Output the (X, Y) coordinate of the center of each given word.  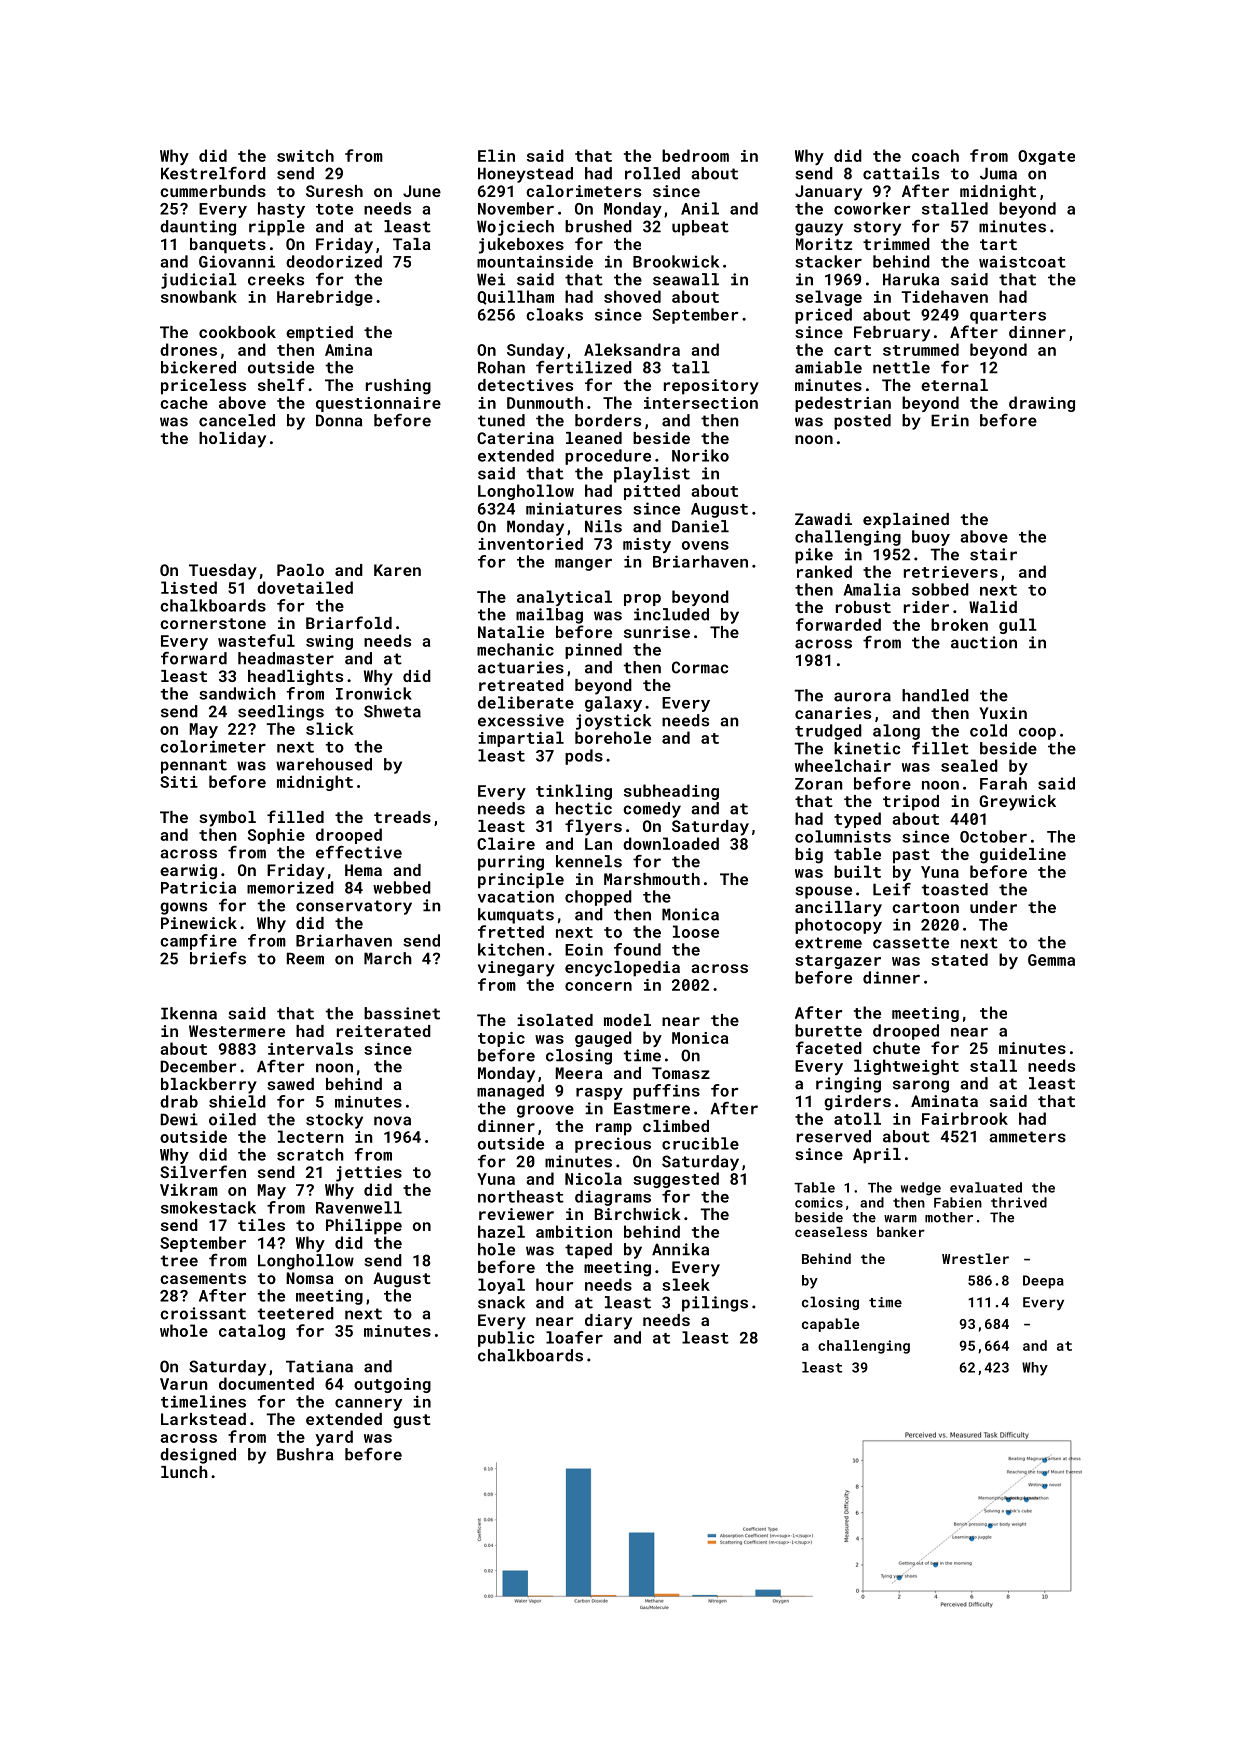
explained (906, 521)
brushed (598, 226)
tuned (501, 420)
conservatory (354, 907)
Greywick (1017, 803)
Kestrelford (213, 173)
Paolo (300, 570)
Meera (579, 1073)
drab (179, 1101)
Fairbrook (965, 1118)
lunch (184, 1472)
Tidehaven (944, 296)
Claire (506, 843)
